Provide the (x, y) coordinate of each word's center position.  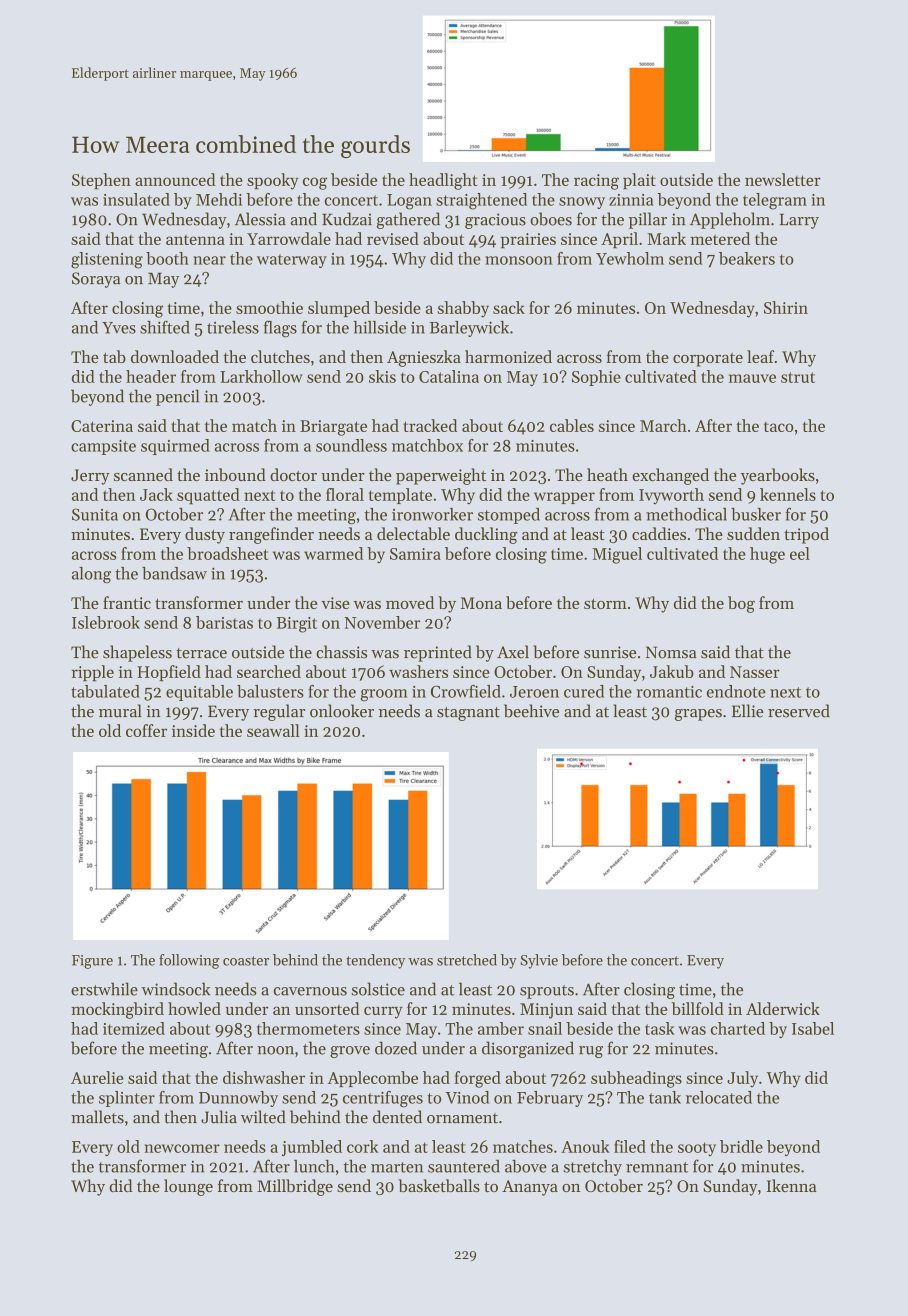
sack (509, 307)
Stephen (101, 181)
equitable (199, 693)
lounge (188, 1187)
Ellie (748, 711)
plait (639, 181)
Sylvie (539, 961)
